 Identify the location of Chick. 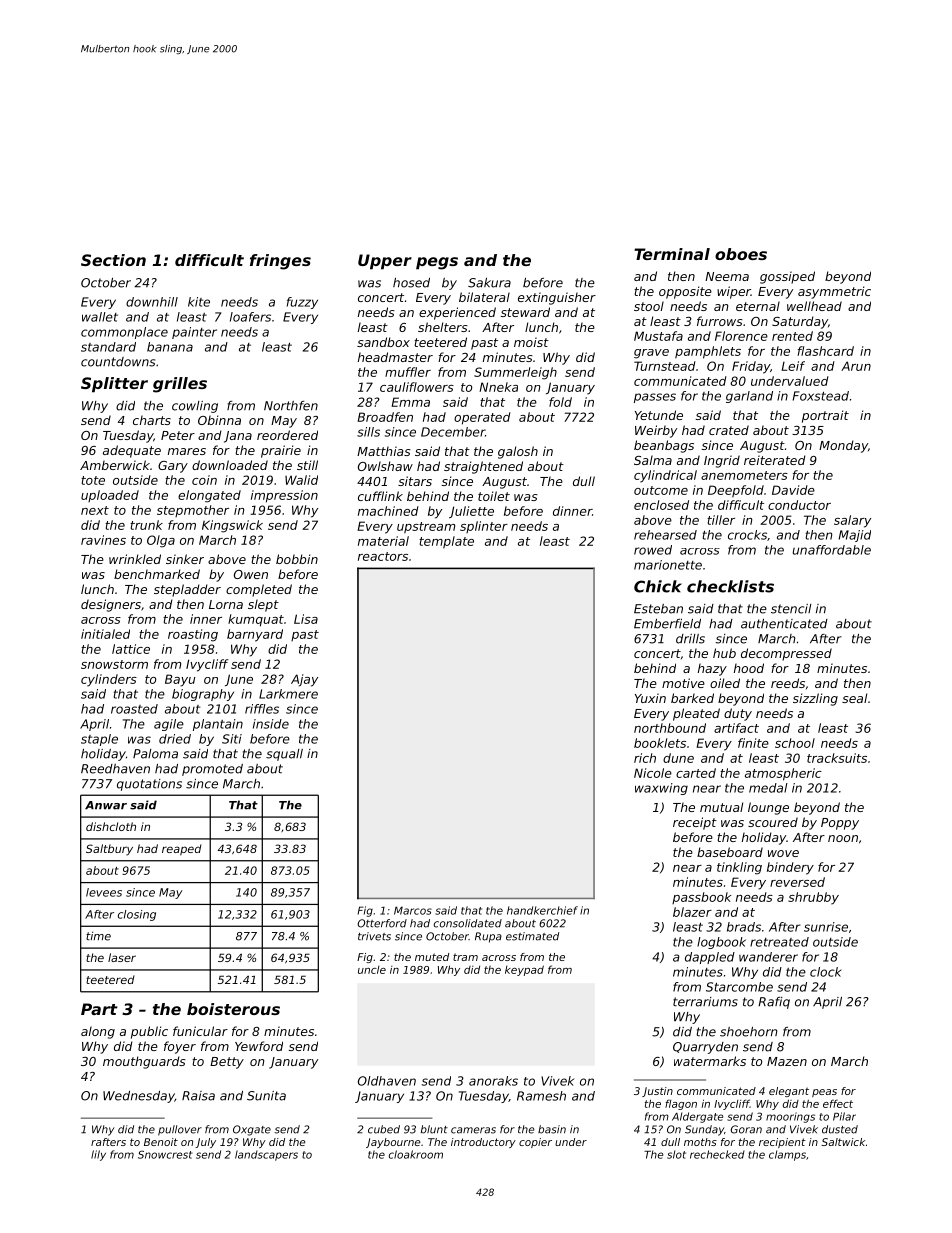
(658, 586).
